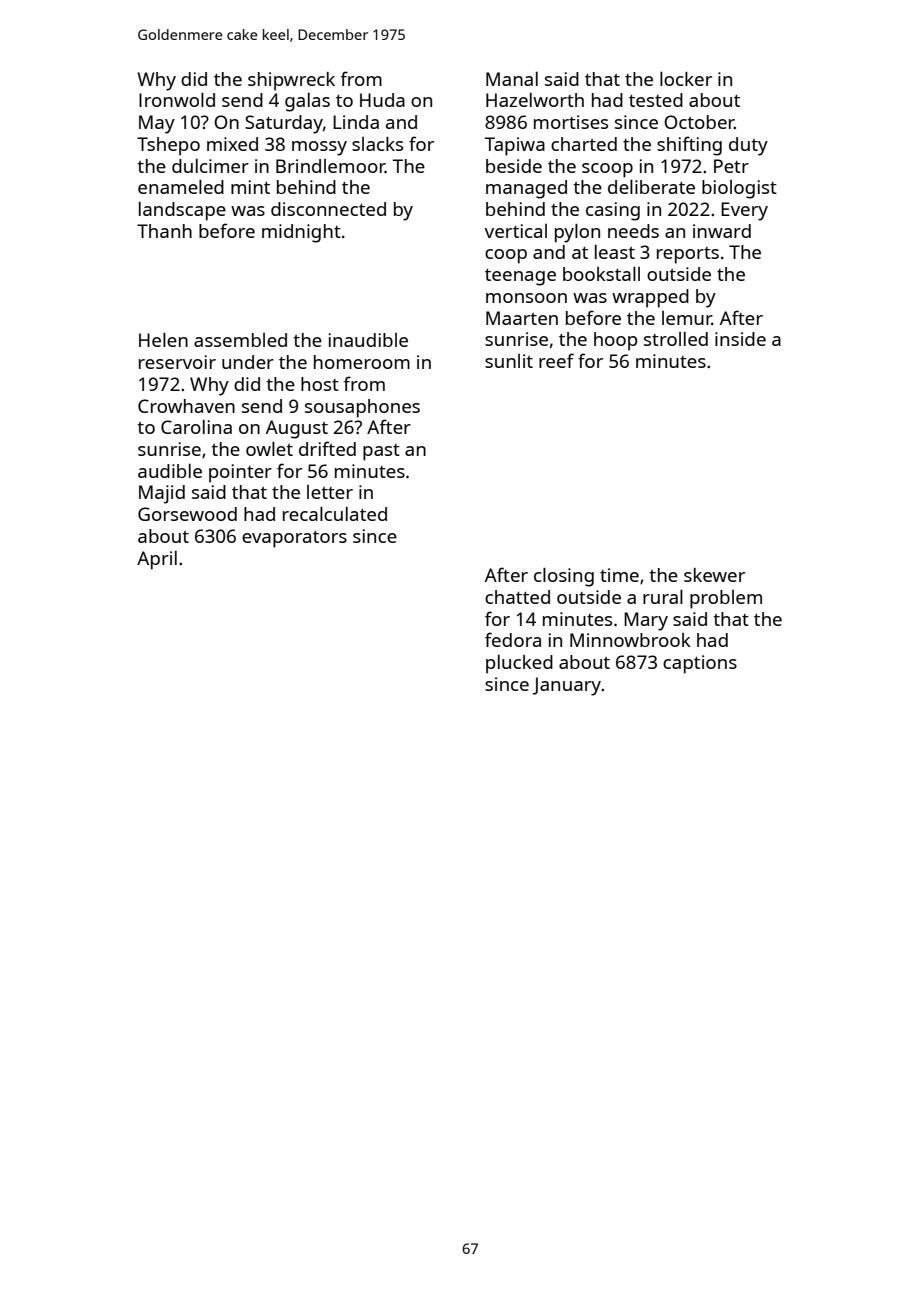 The height and width of the screenshot is (1311, 924). I want to click on deliberate, so click(651, 186).
